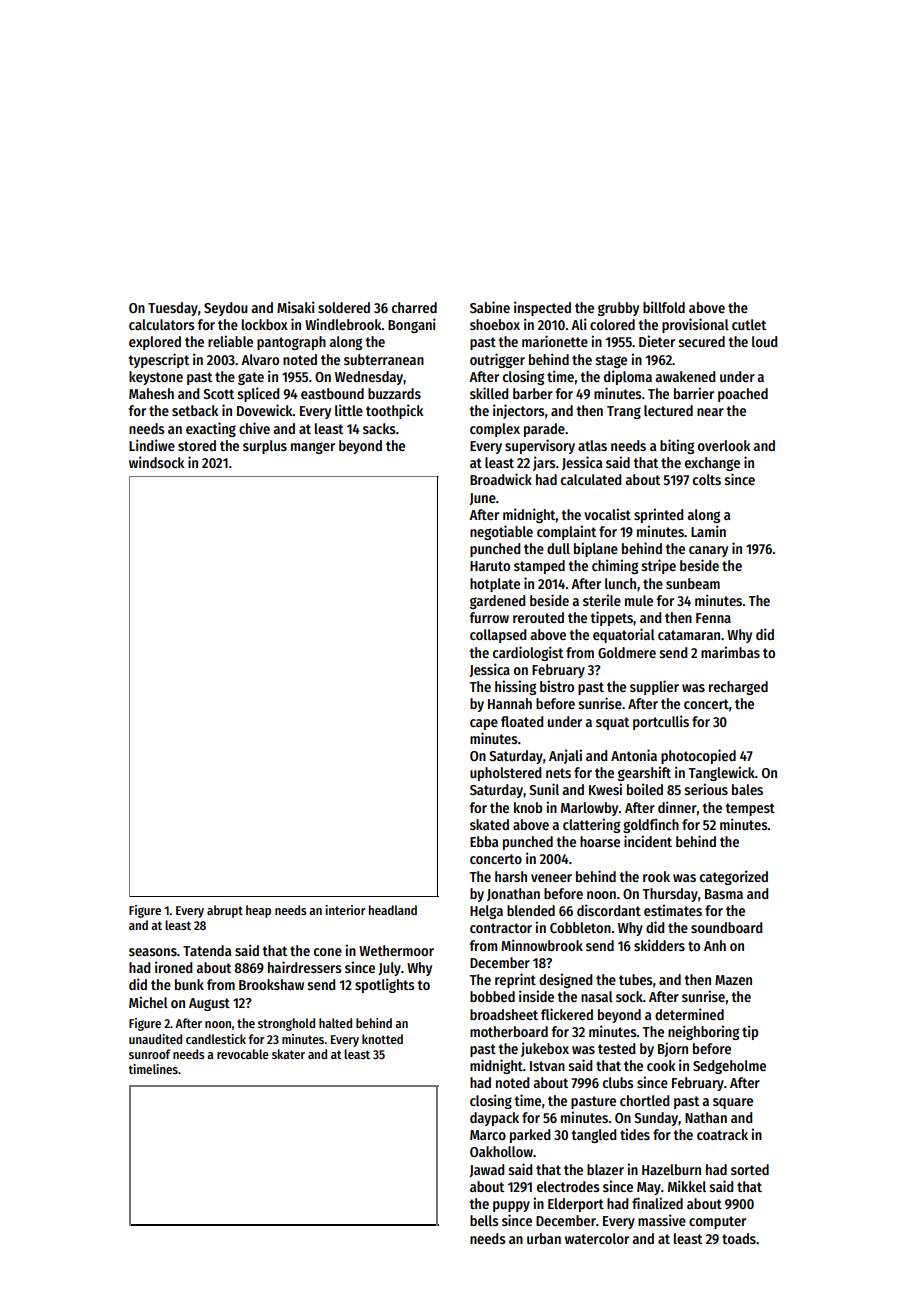 The width and height of the screenshot is (908, 1316). Describe the element at coordinates (739, 1238) in the screenshot. I see `toads` at that location.
